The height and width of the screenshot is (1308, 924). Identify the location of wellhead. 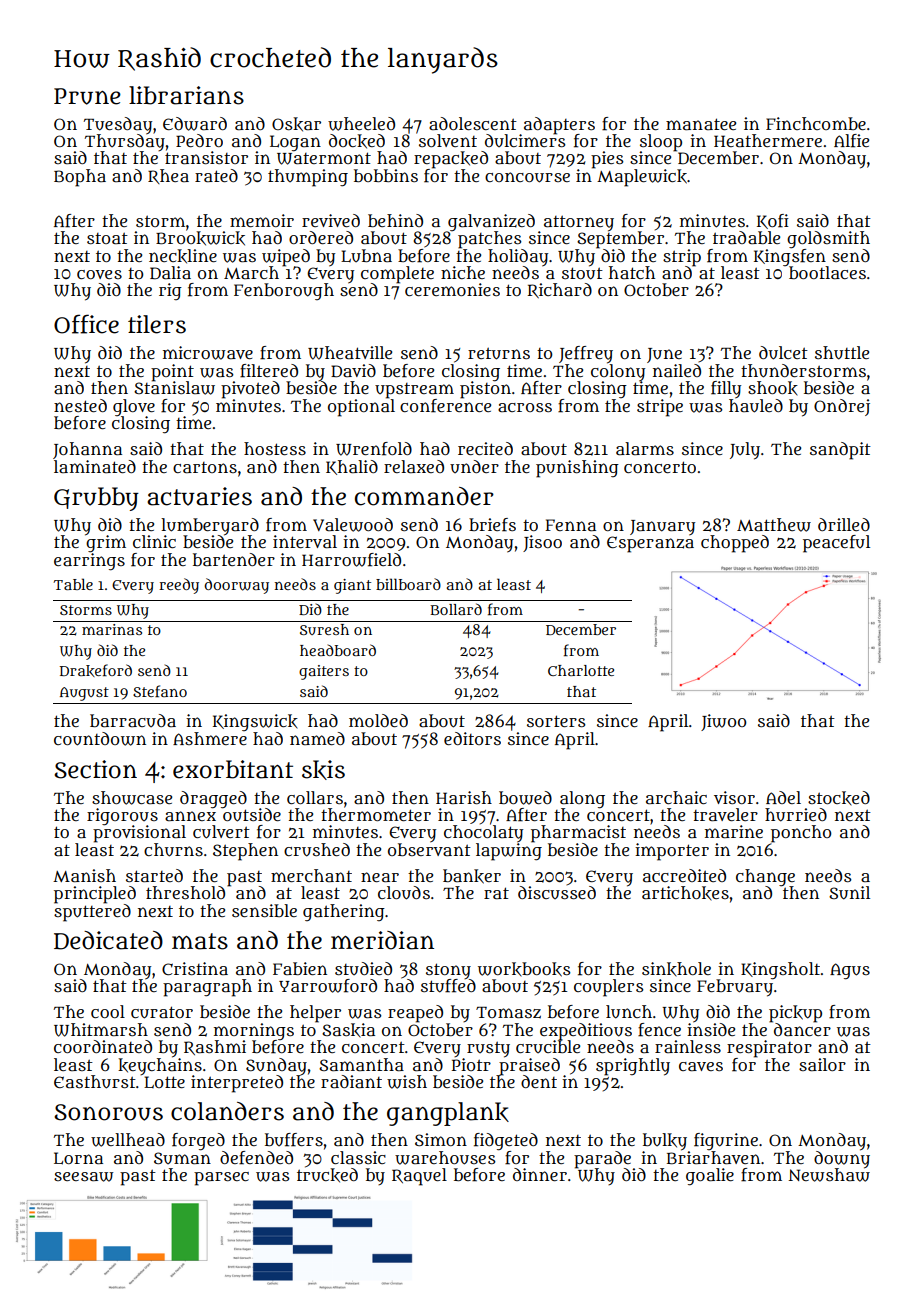
(128, 1140).
